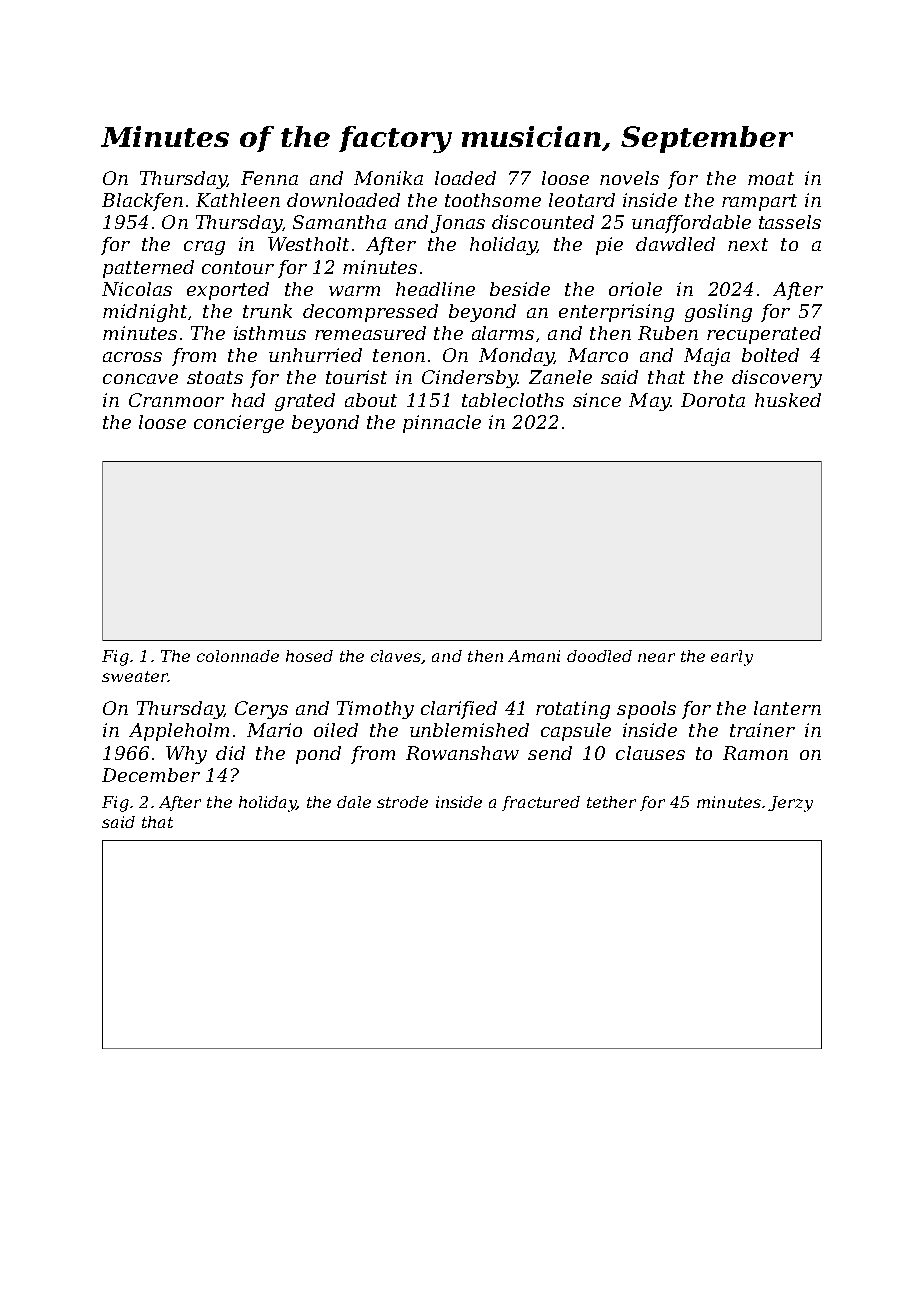 Image resolution: width=924 pixels, height=1308 pixels. Describe the element at coordinates (370, 313) in the screenshot. I see `decompressed` at that location.
